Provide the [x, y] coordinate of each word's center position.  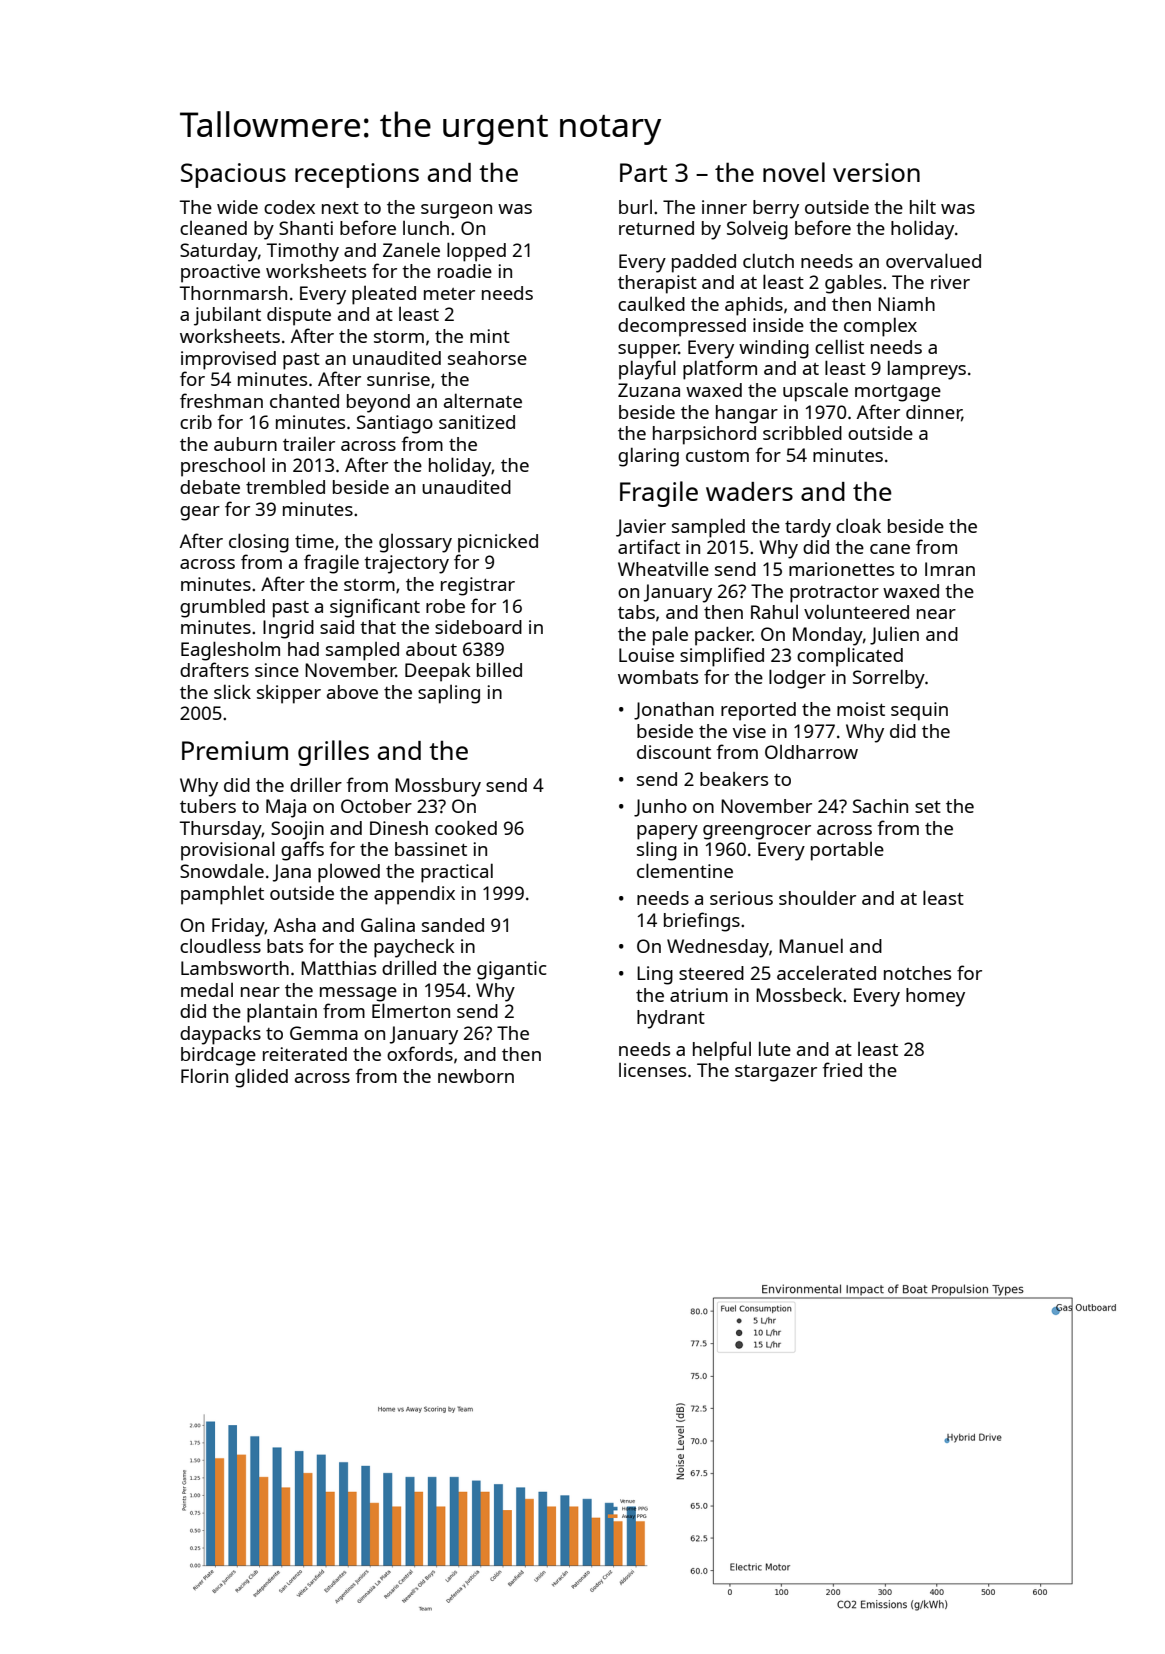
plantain [282, 1013]
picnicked [498, 543]
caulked [651, 304]
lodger [797, 679]
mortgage [898, 393]
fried [842, 1069]
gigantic [511, 970]
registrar [478, 586]
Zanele [411, 250]
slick [232, 691]
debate [210, 487]
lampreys [927, 370]
